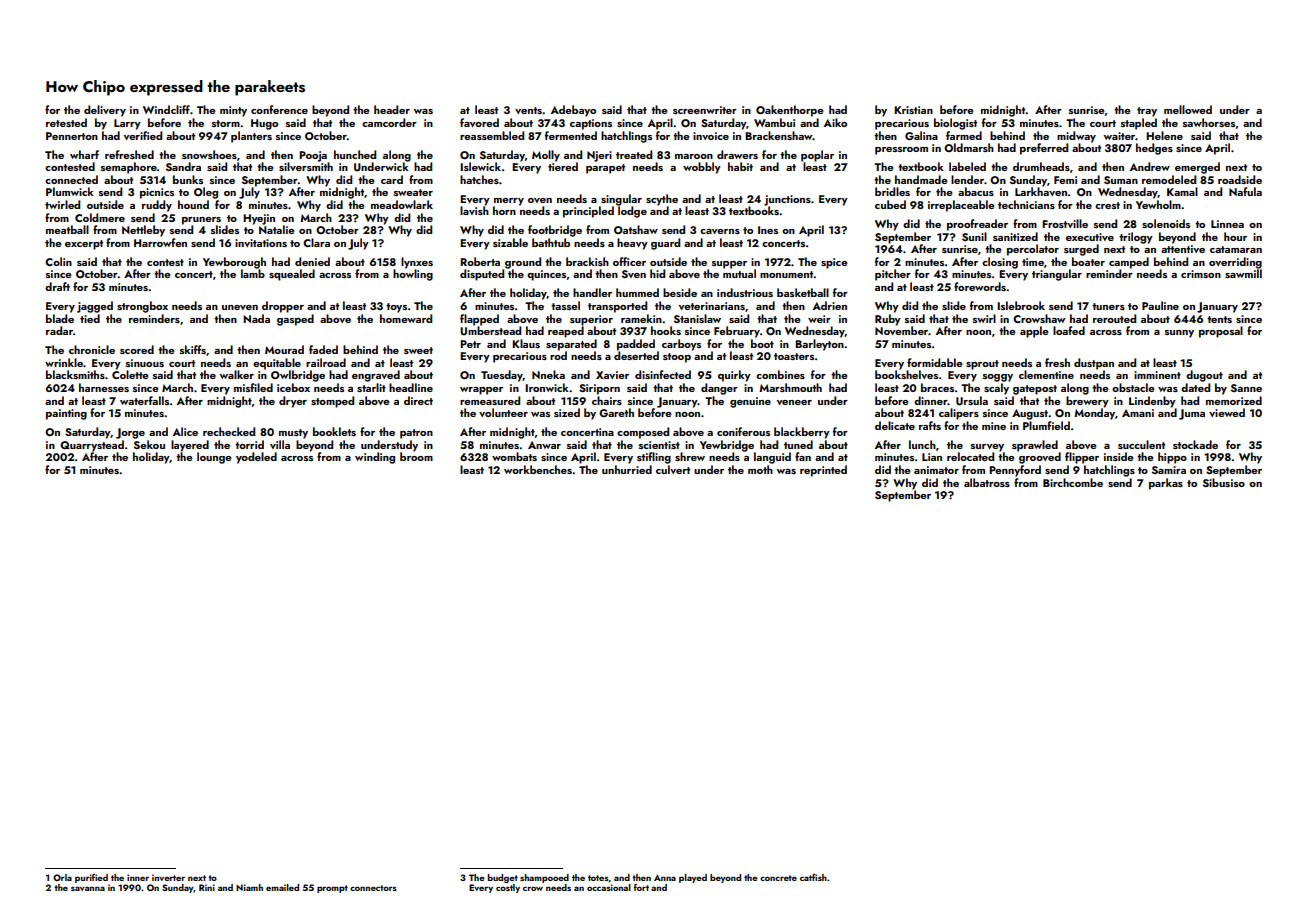  I want to click on caverns, so click(720, 231).
